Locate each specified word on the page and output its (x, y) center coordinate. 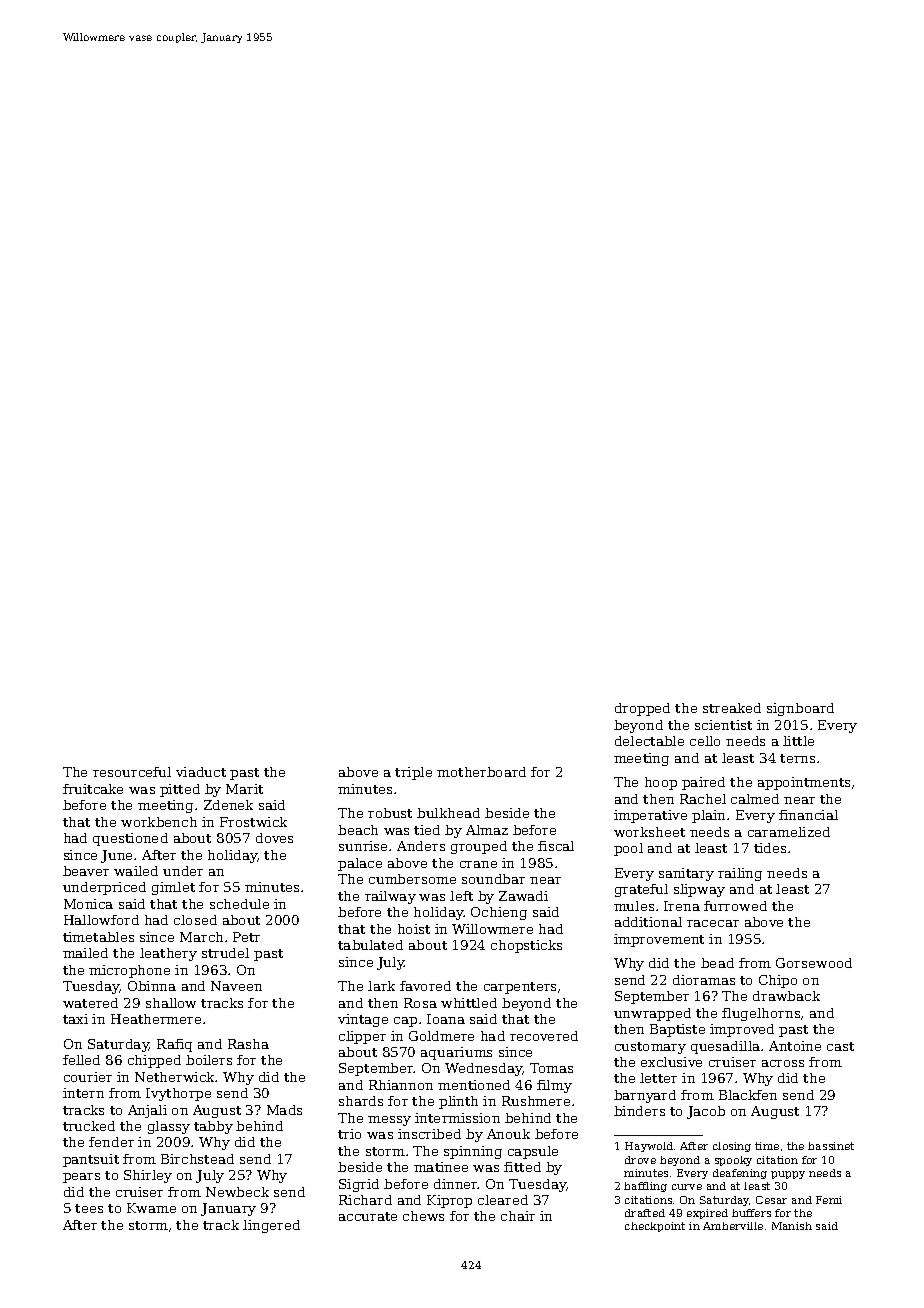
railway (390, 897)
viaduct (201, 772)
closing (732, 1147)
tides (770, 848)
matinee (441, 1167)
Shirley (148, 1176)
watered (90, 1003)
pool (628, 849)
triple (413, 773)
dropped (642, 709)
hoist (414, 929)
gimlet (173, 888)
